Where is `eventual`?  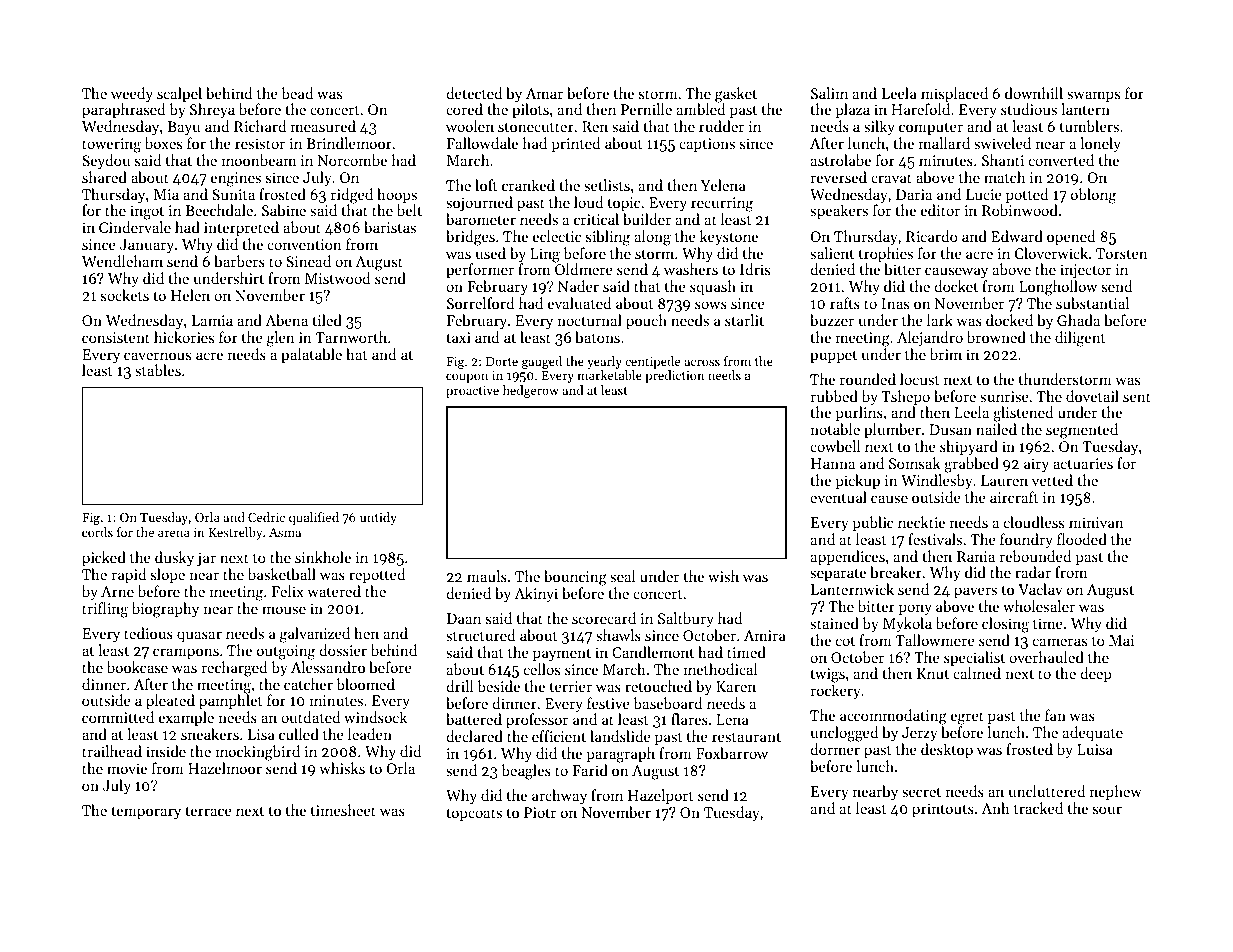 eventual is located at coordinates (838, 497).
